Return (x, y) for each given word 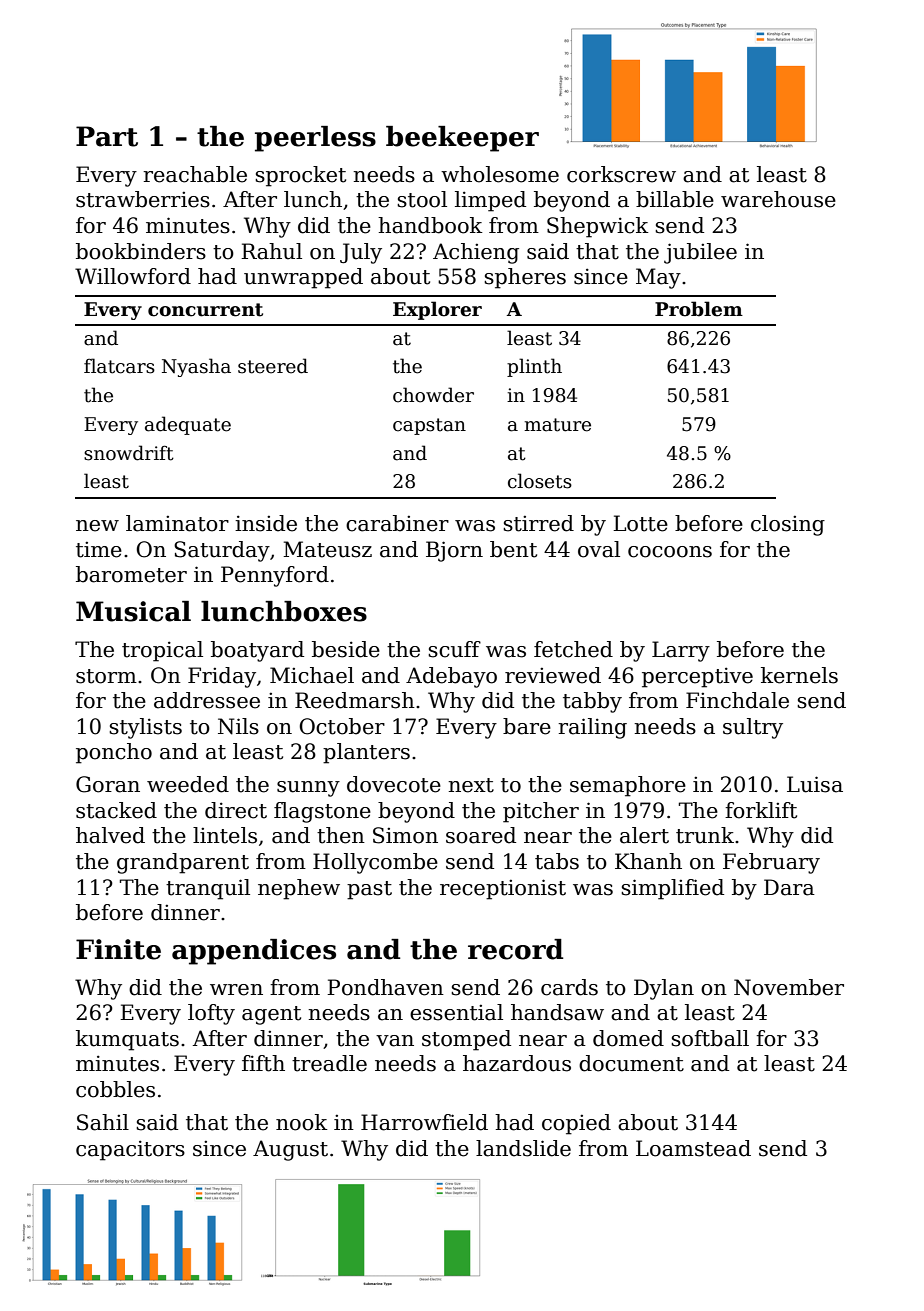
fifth (263, 1063)
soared (481, 835)
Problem (699, 309)
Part (107, 136)
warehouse (778, 199)
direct (236, 810)
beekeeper (462, 139)
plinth (534, 367)
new (97, 526)
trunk (705, 835)
